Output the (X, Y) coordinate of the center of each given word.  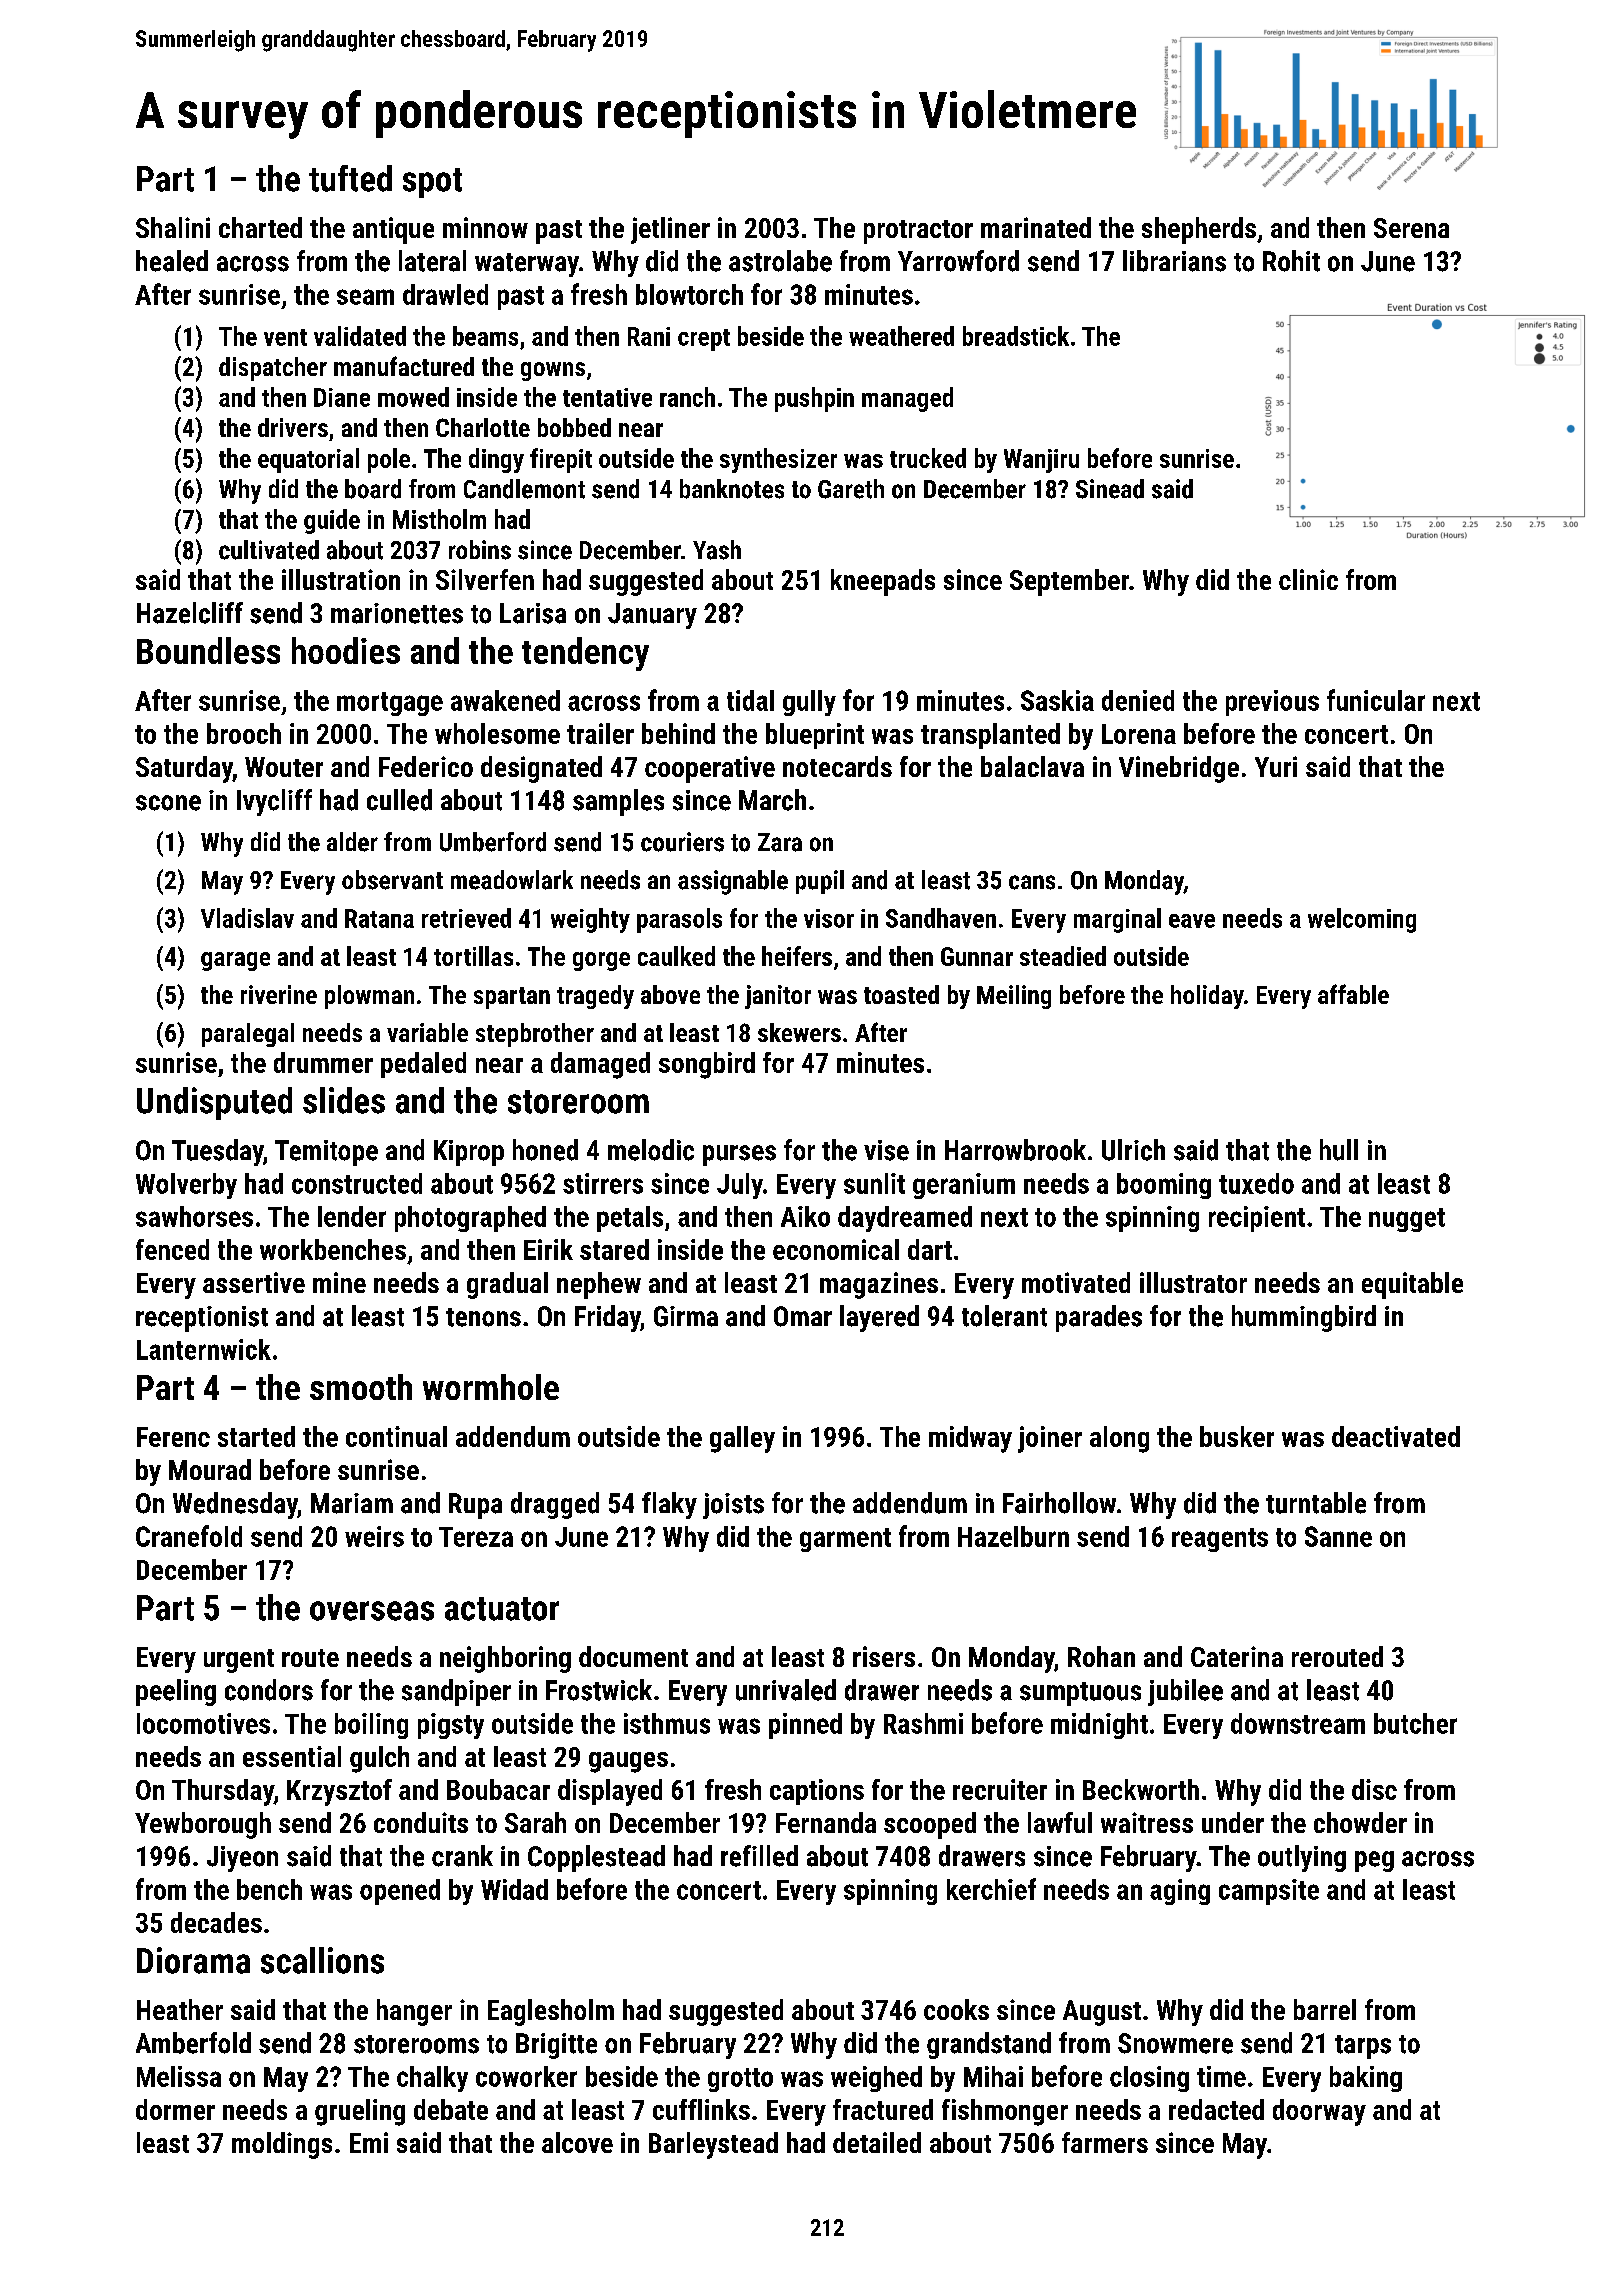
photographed (470, 1219)
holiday (1207, 997)
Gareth (851, 489)
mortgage (390, 704)
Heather (180, 2009)
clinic (1308, 579)
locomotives (203, 1723)
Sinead (1110, 489)
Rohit (1291, 261)
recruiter (1000, 1789)
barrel (1325, 2009)
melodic (651, 1150)
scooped (930, 1825)
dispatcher (273, 369)
